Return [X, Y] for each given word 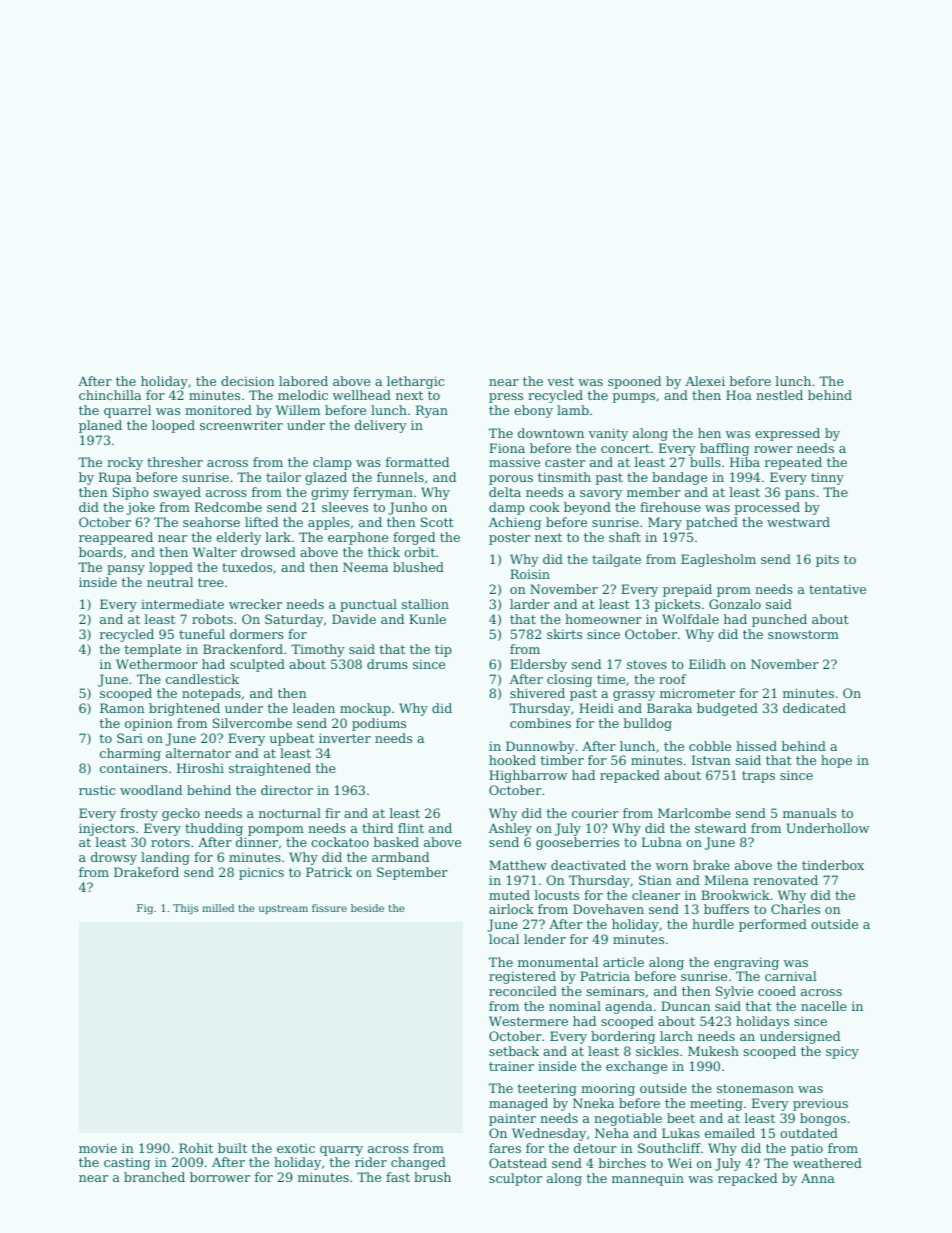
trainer [511, 1066]
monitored [218, 410]
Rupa [115, 478]
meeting [716, 1104]
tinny [827, 479]
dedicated [814, 708]
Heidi [596, 708]
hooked [512, 760]
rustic [97, 790]
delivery [381, 426]
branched [154, 1177]
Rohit [196, 1148]
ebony [533, 411]
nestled [779, 395]
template [152, 650]
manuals [809, 813]
